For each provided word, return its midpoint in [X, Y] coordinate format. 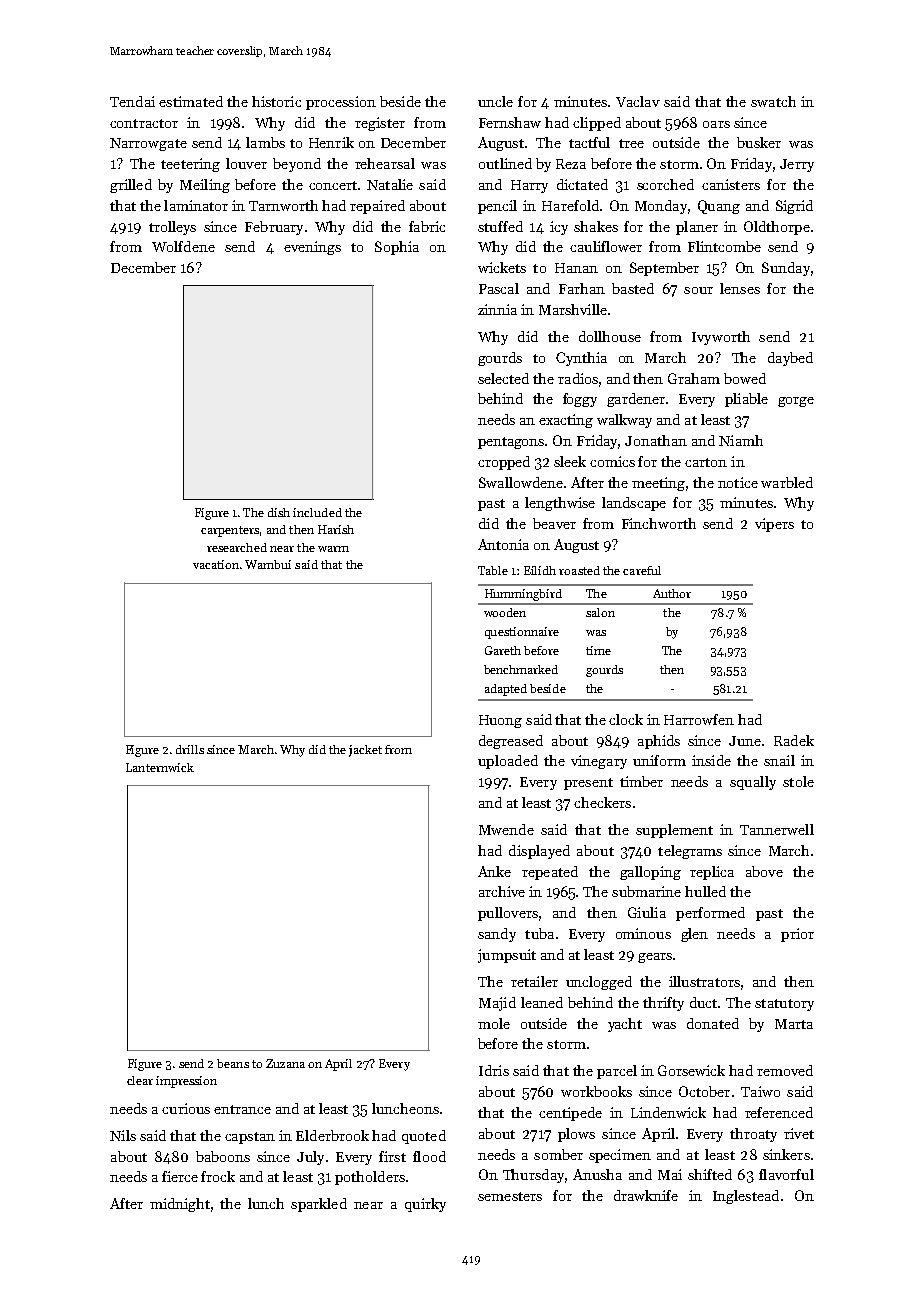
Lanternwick [160, 767]
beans [233, 1063]
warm [333, 549]
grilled [131, 186]
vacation [216, 564]
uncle [495, 101]
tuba [539, 933]
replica [712, 873]
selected [503, 378]
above [764, 871]
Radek [794, 740]
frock [218, 1176]
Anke [494, 871]
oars [716, 124]
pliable [746, 400]
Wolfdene [183, 246]
